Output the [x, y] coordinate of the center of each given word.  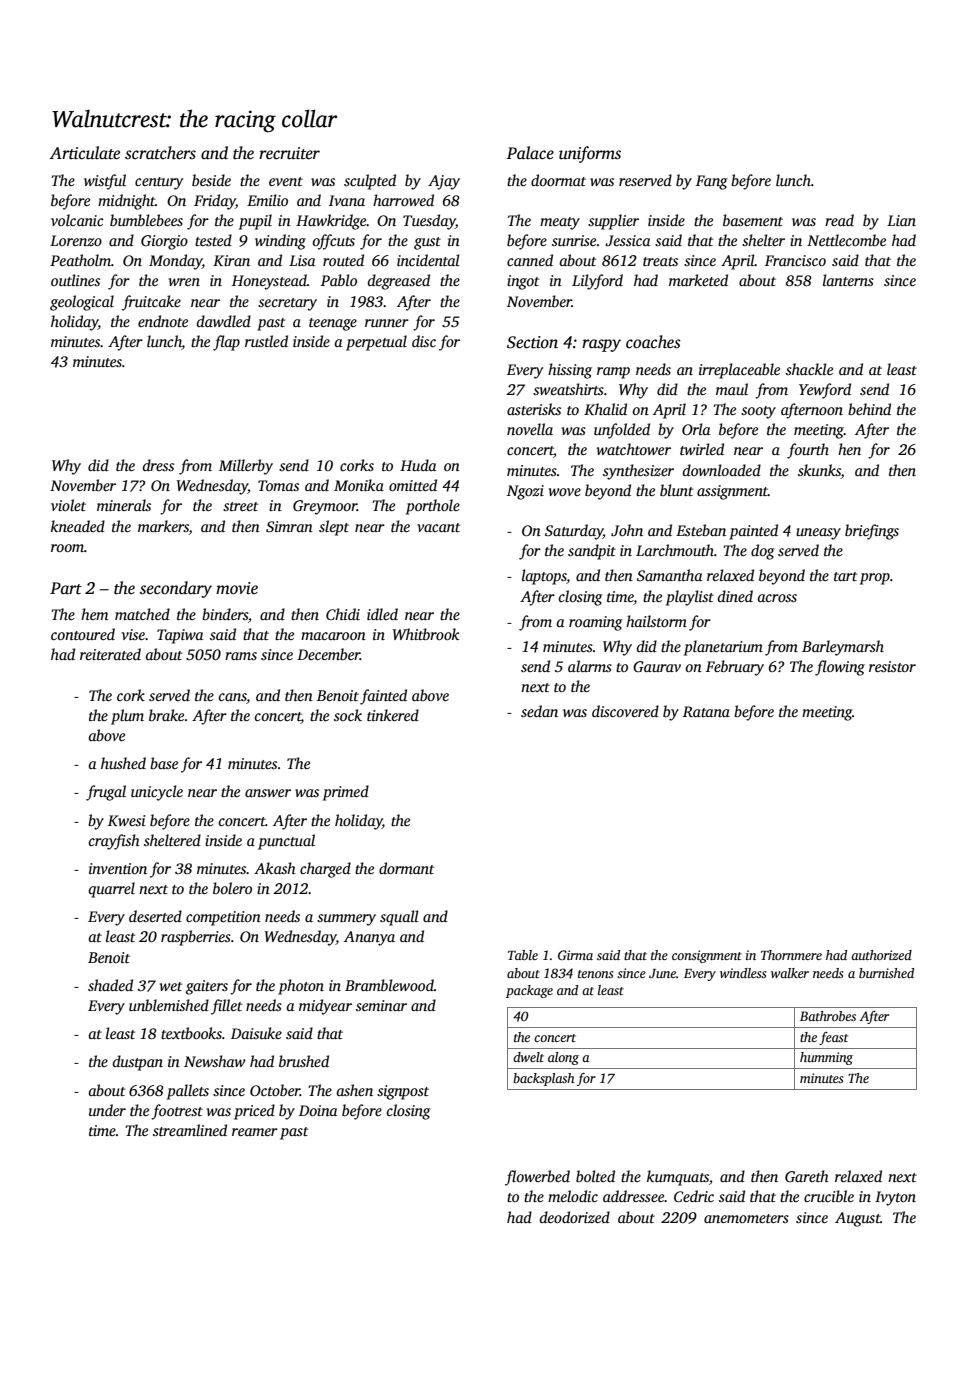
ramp [613, 373]
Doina [318, 1110]
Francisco [795, 260]
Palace [530, 153]
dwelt [528, 1057]
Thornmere [791, 955]
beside [211, 180]
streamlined [190, 1130]
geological [82, 303]
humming [826, 1058]
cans [232, 697]
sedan [539, 711]
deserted [155, 916]
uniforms [590, 154]
